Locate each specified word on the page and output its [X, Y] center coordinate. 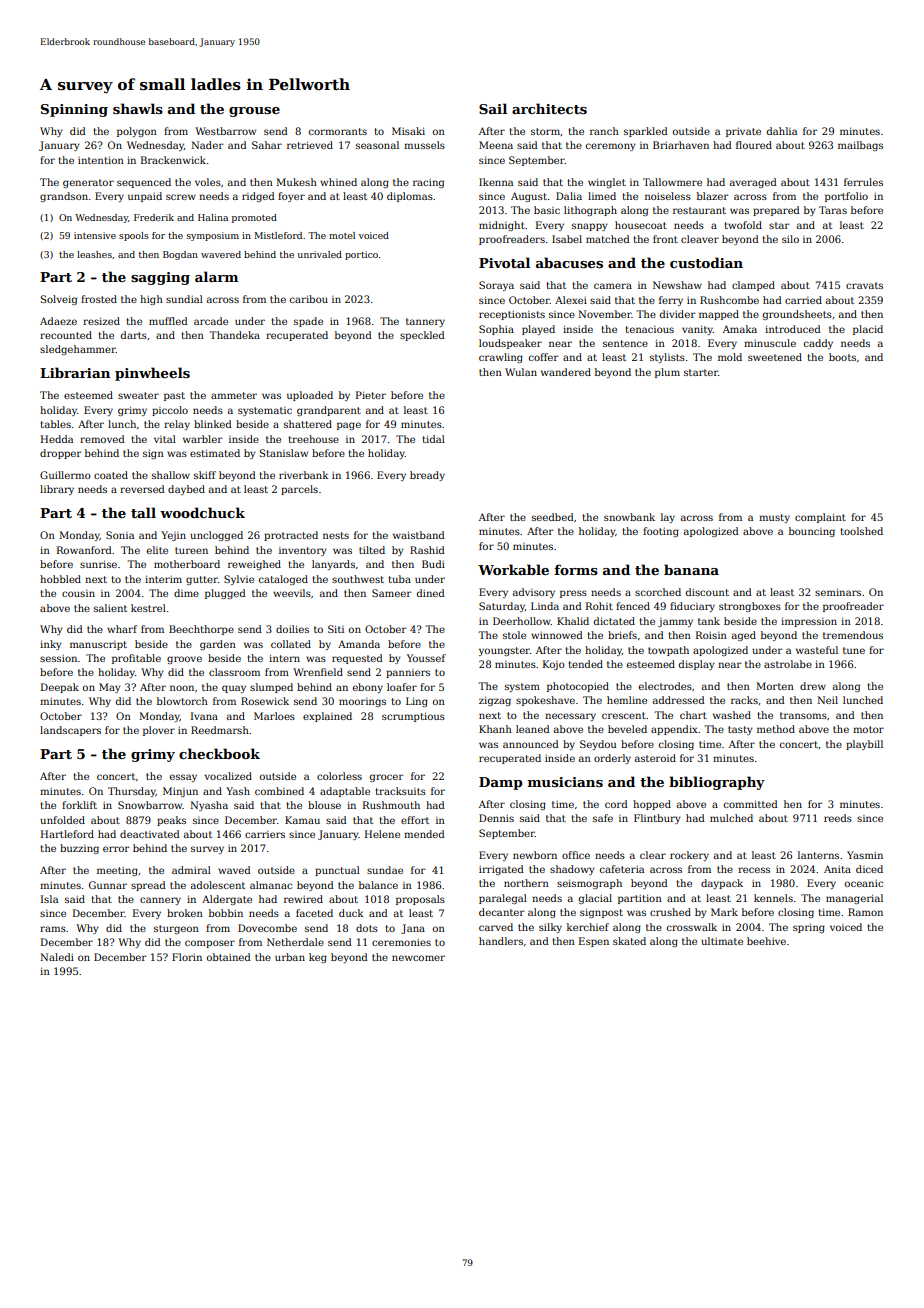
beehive [766, 941]
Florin [187, 957]
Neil [827, 700]
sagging [160, 278]
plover [159, 731]
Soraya [496, 286]
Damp [500, 783]
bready [427, 476]
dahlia [782, 131]
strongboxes [750, 607]
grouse [254, 112]
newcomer [418, 958]
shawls [138, 108]
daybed [186, 490]
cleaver [700, 239]
